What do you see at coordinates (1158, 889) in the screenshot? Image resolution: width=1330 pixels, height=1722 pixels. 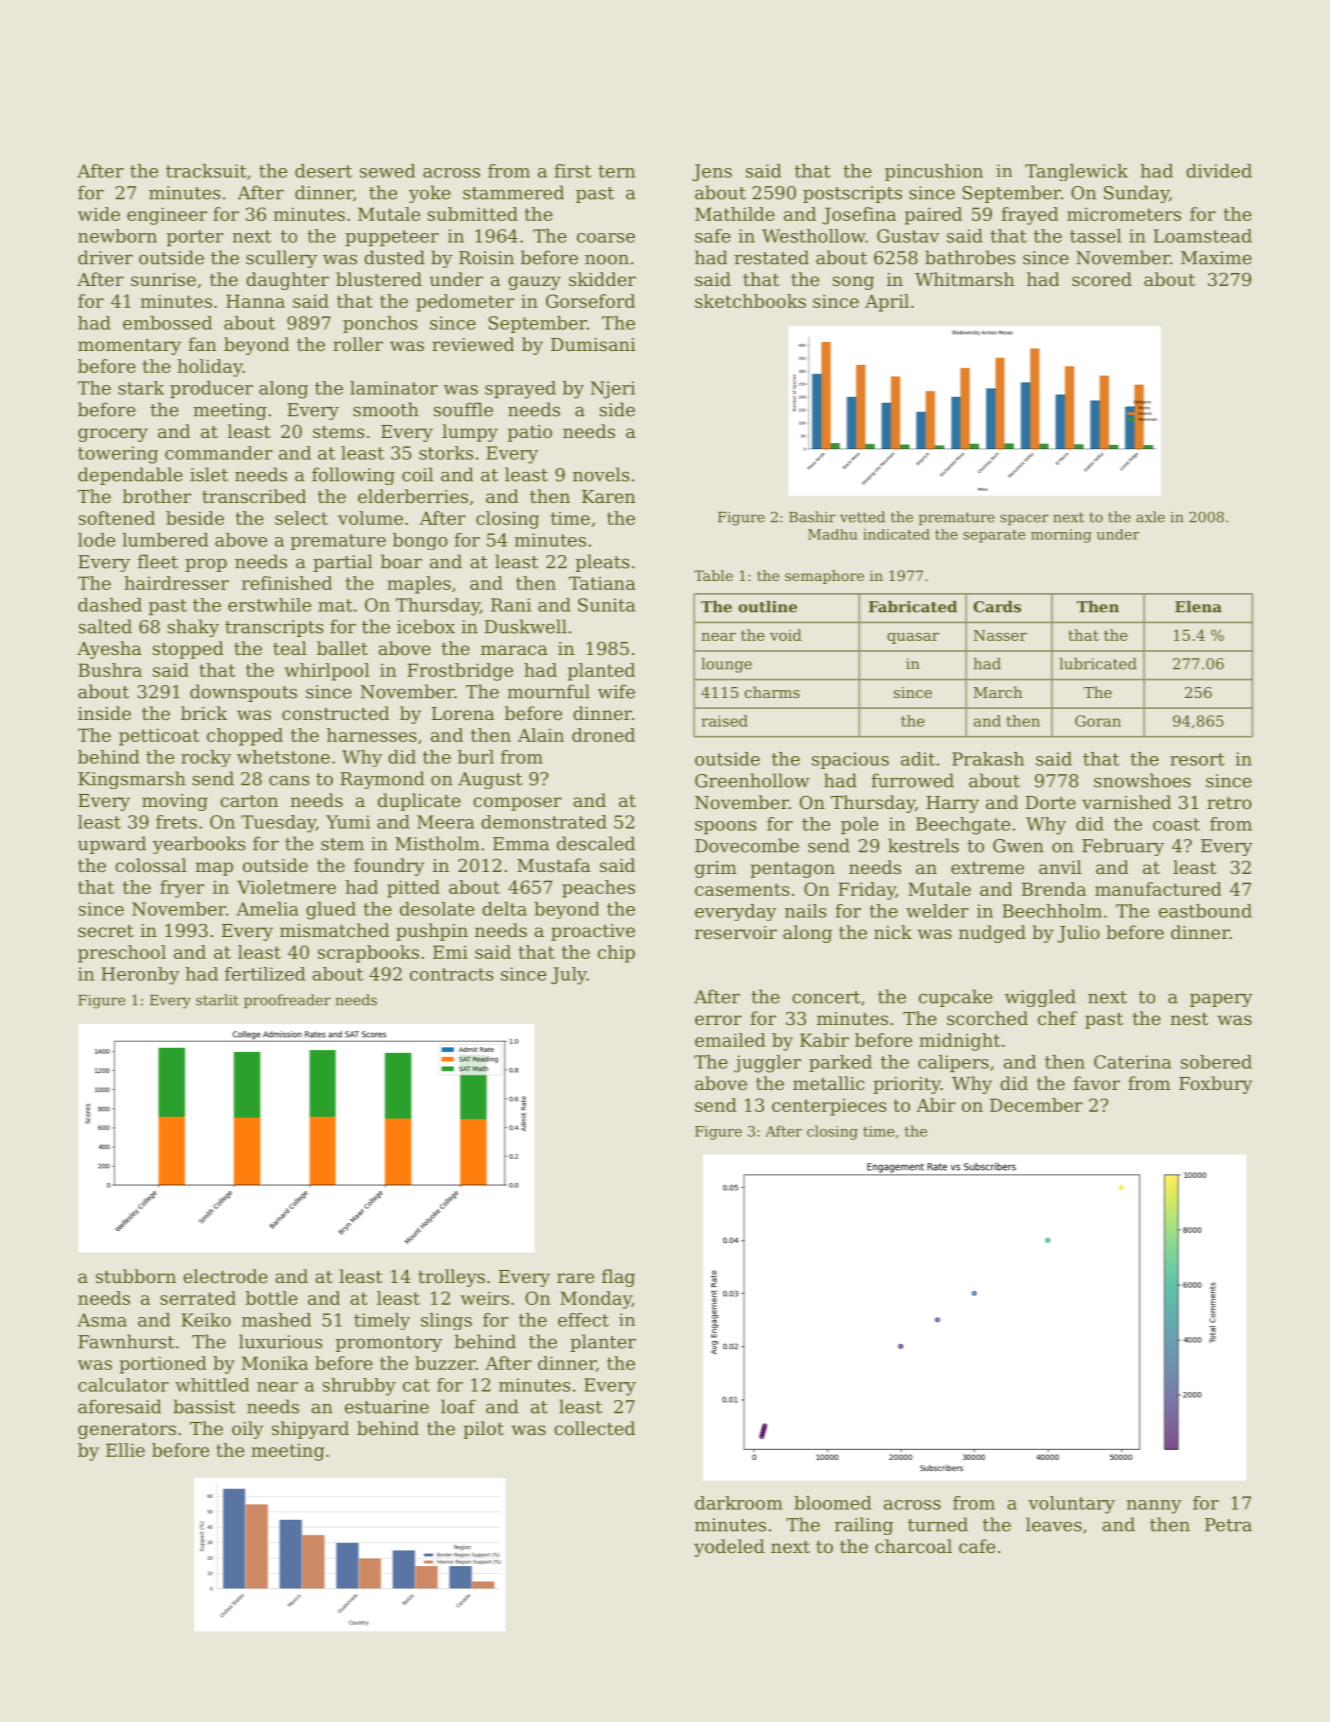 I see `manufactured` at bounding box center [1158, 889].
